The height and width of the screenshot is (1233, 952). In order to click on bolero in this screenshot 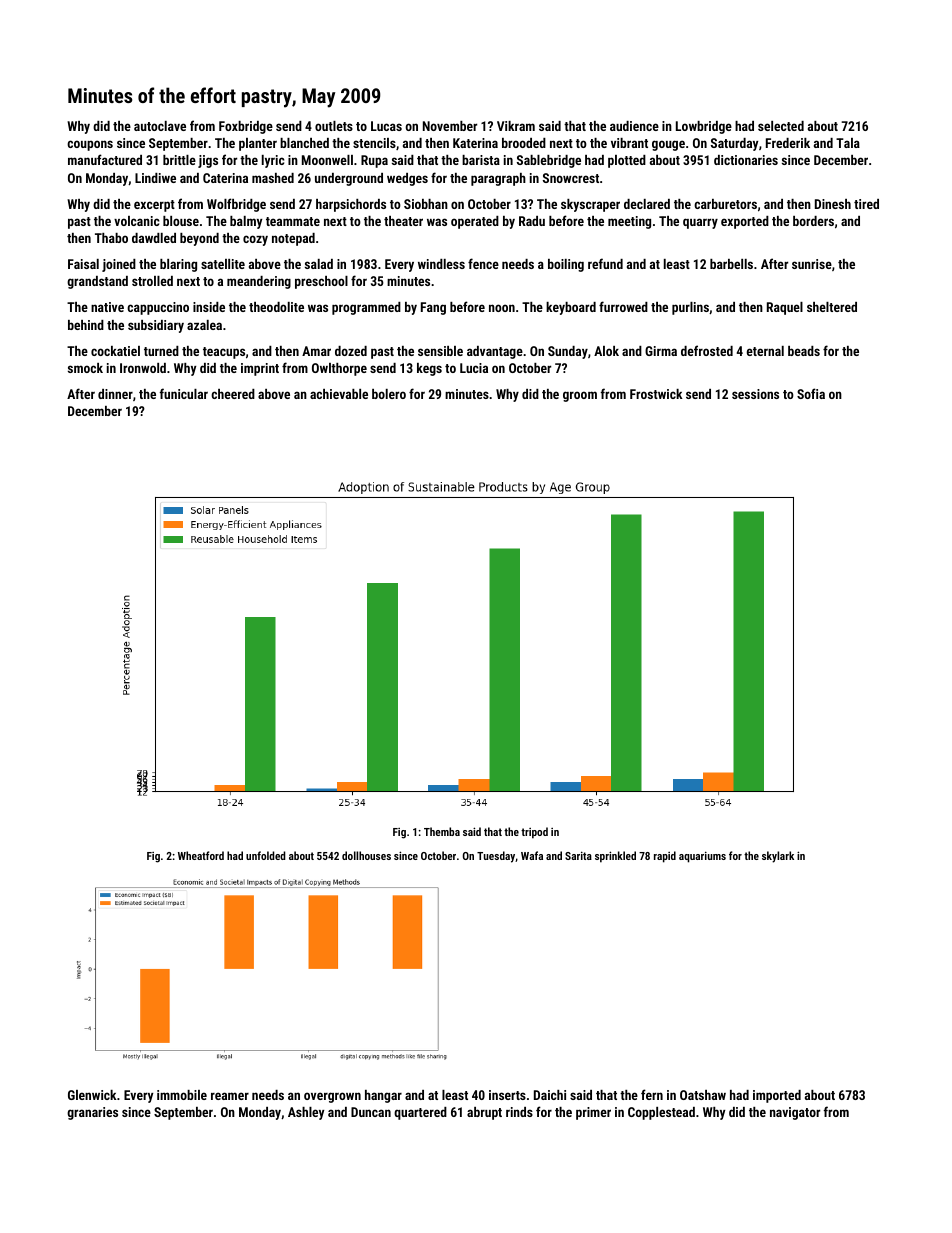, I will do `click(389, 394)`.
